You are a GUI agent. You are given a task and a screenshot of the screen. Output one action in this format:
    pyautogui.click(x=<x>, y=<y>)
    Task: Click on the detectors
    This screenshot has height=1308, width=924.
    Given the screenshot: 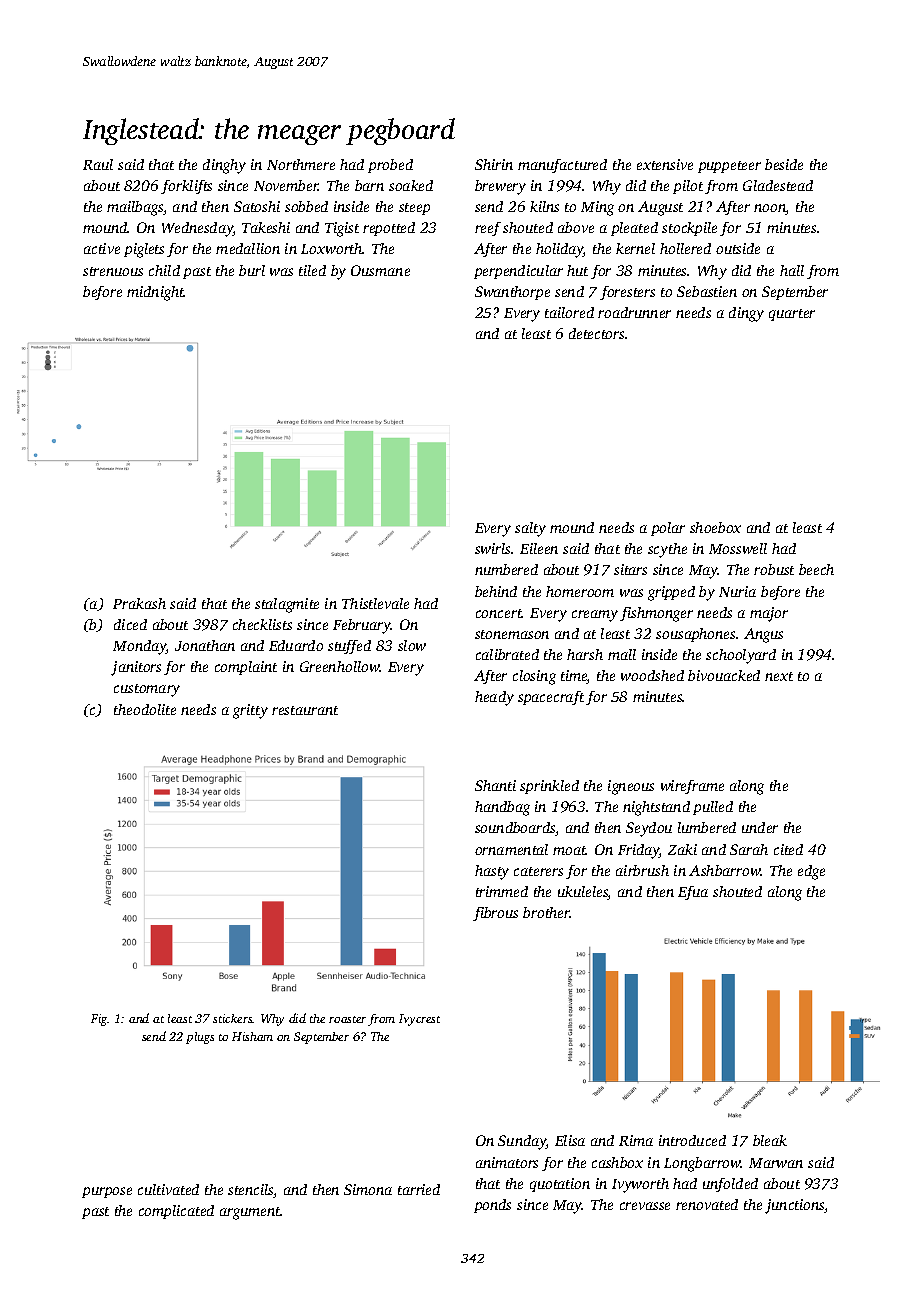 What is the action you would take?
    pyautogui.click(x=596, y=333)
